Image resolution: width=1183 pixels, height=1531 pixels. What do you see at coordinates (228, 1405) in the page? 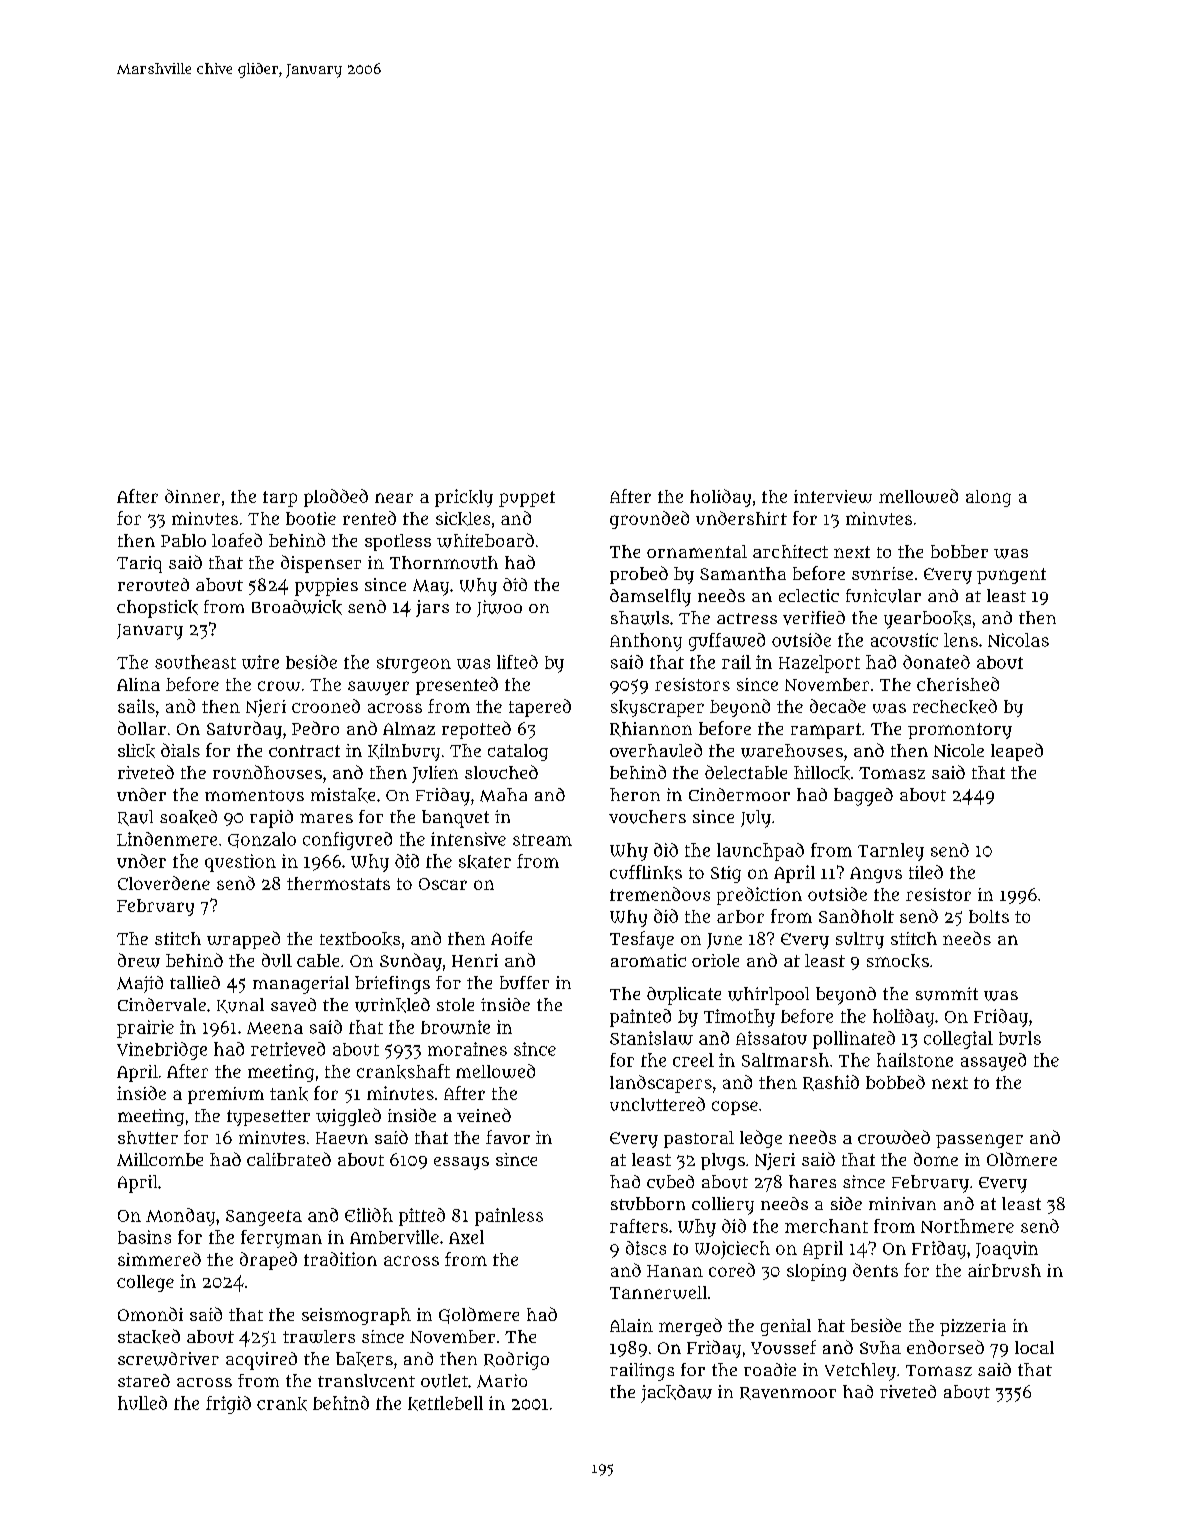
I see `frigid` at bounding box center [228, 1405].
